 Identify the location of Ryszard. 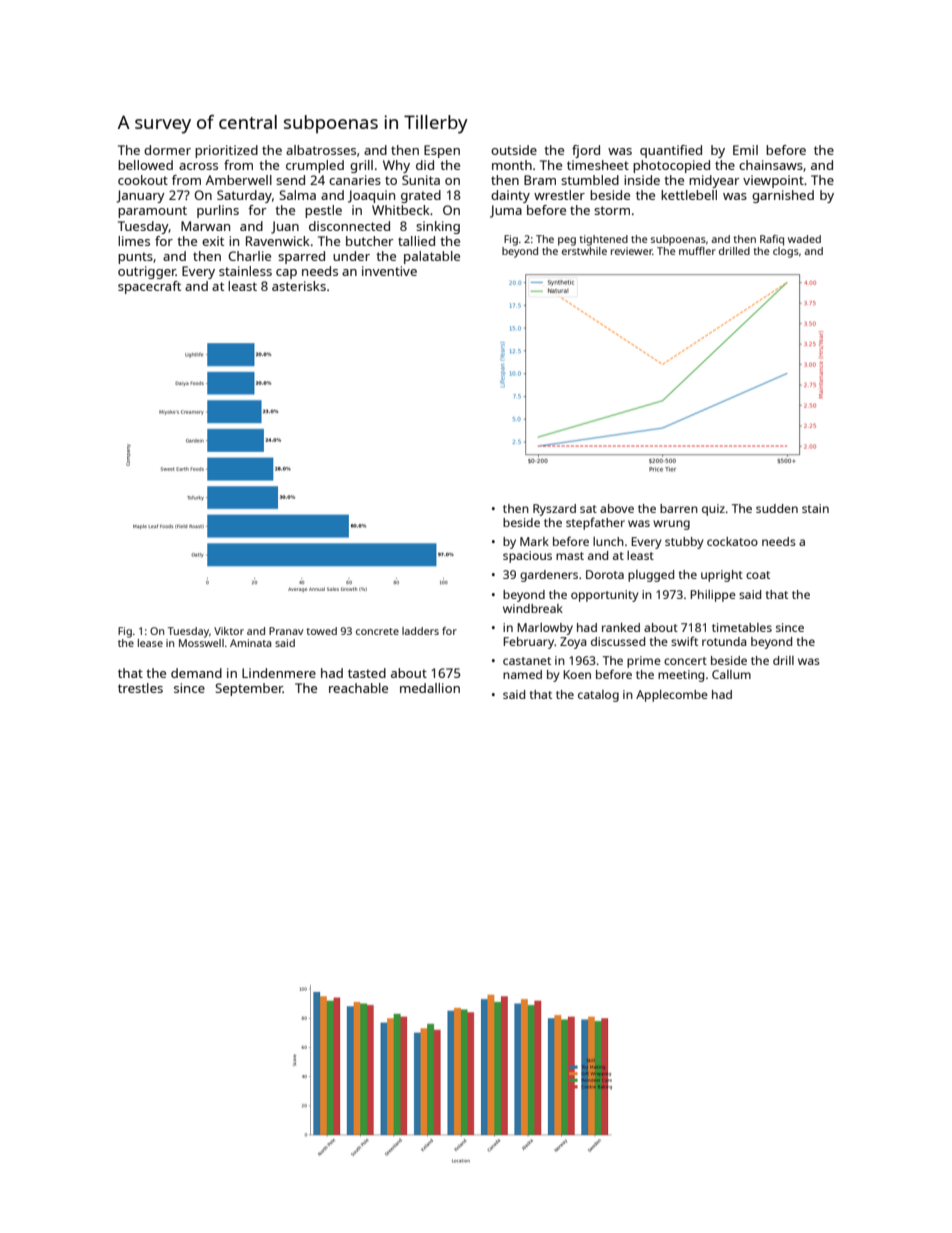
(554, 510).
